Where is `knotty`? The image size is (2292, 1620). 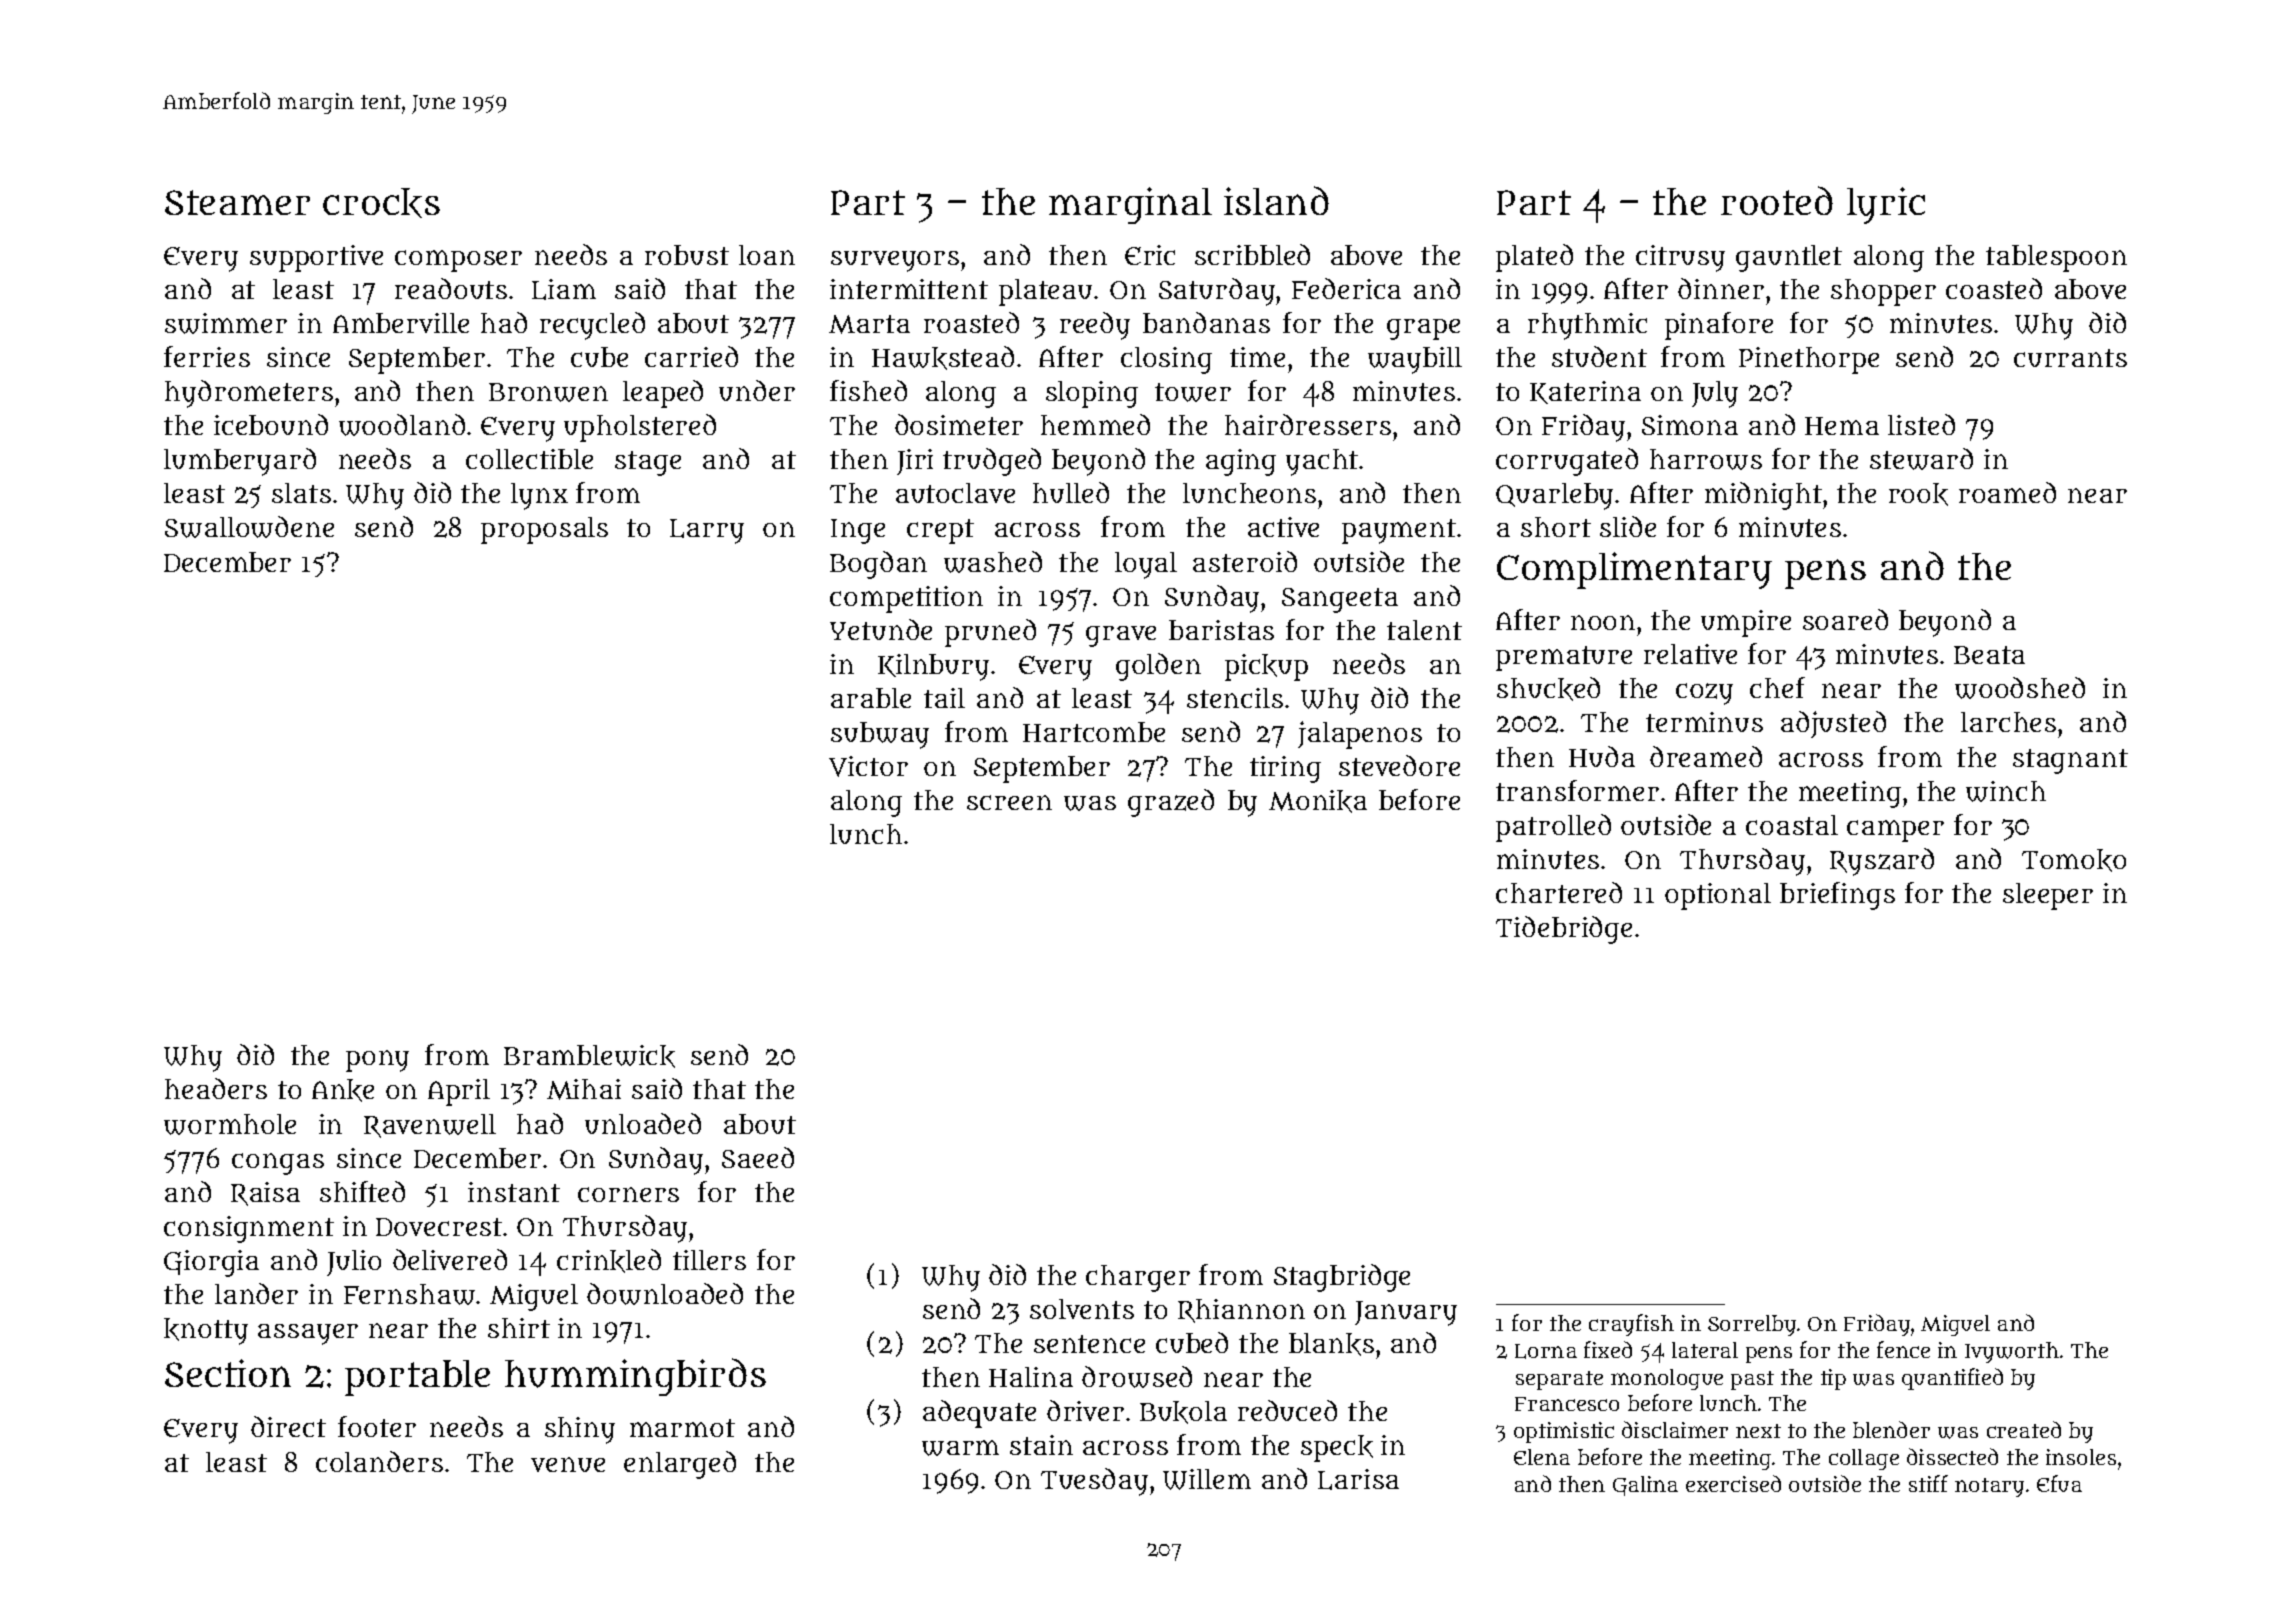 knotty is located at coordinates (206, 1331).
